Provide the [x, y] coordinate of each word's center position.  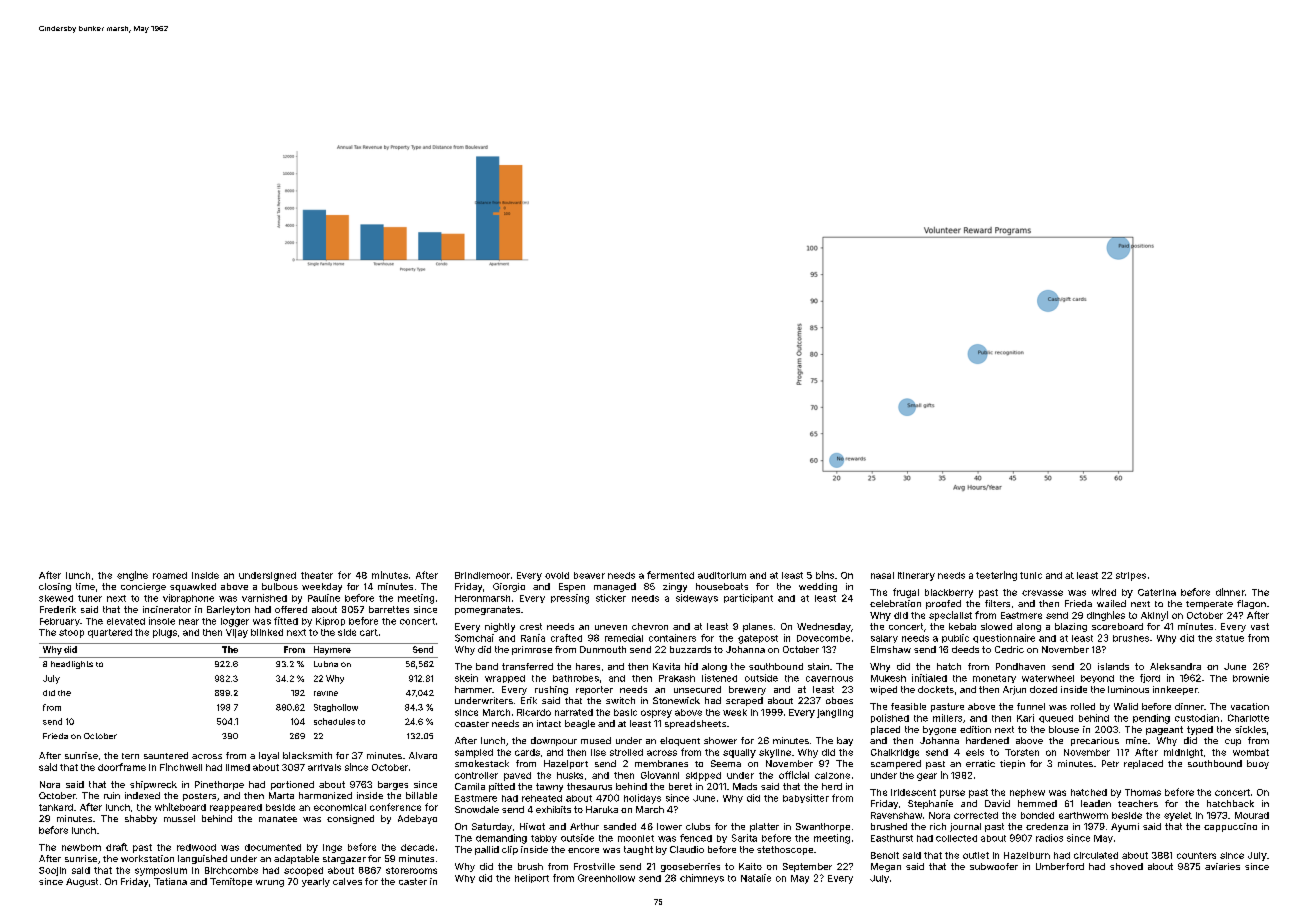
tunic [1031, 575]
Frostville [594, 866]
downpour [554, 741]
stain [818, 666]
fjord [1150, 678]
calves [347, 881]
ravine [326, 693]
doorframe [122, 767]
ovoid [557, 575]
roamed [170, 575]
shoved [1126, 866]
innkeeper [1175, 690]
